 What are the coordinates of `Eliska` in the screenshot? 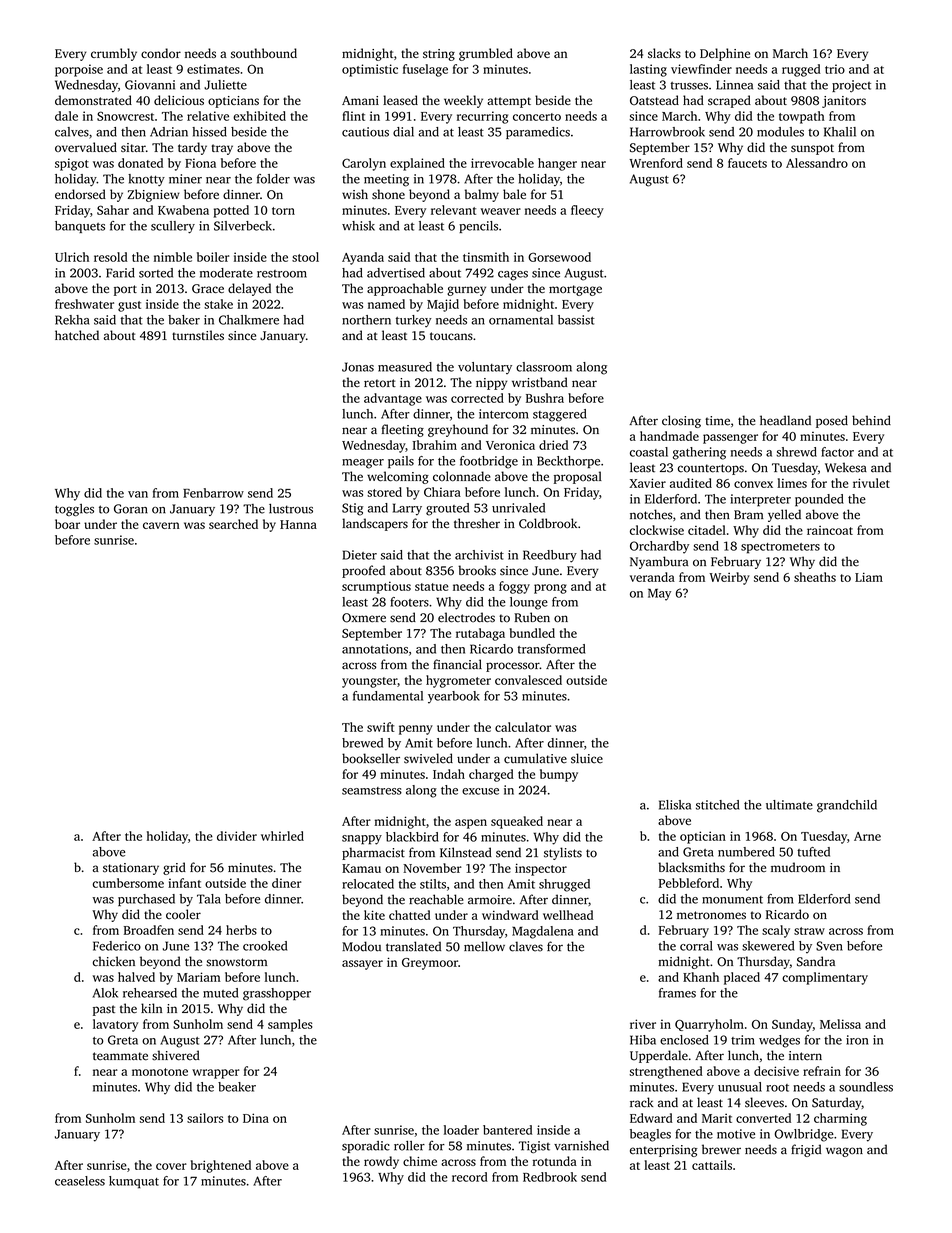 It's located at (675, 805).
